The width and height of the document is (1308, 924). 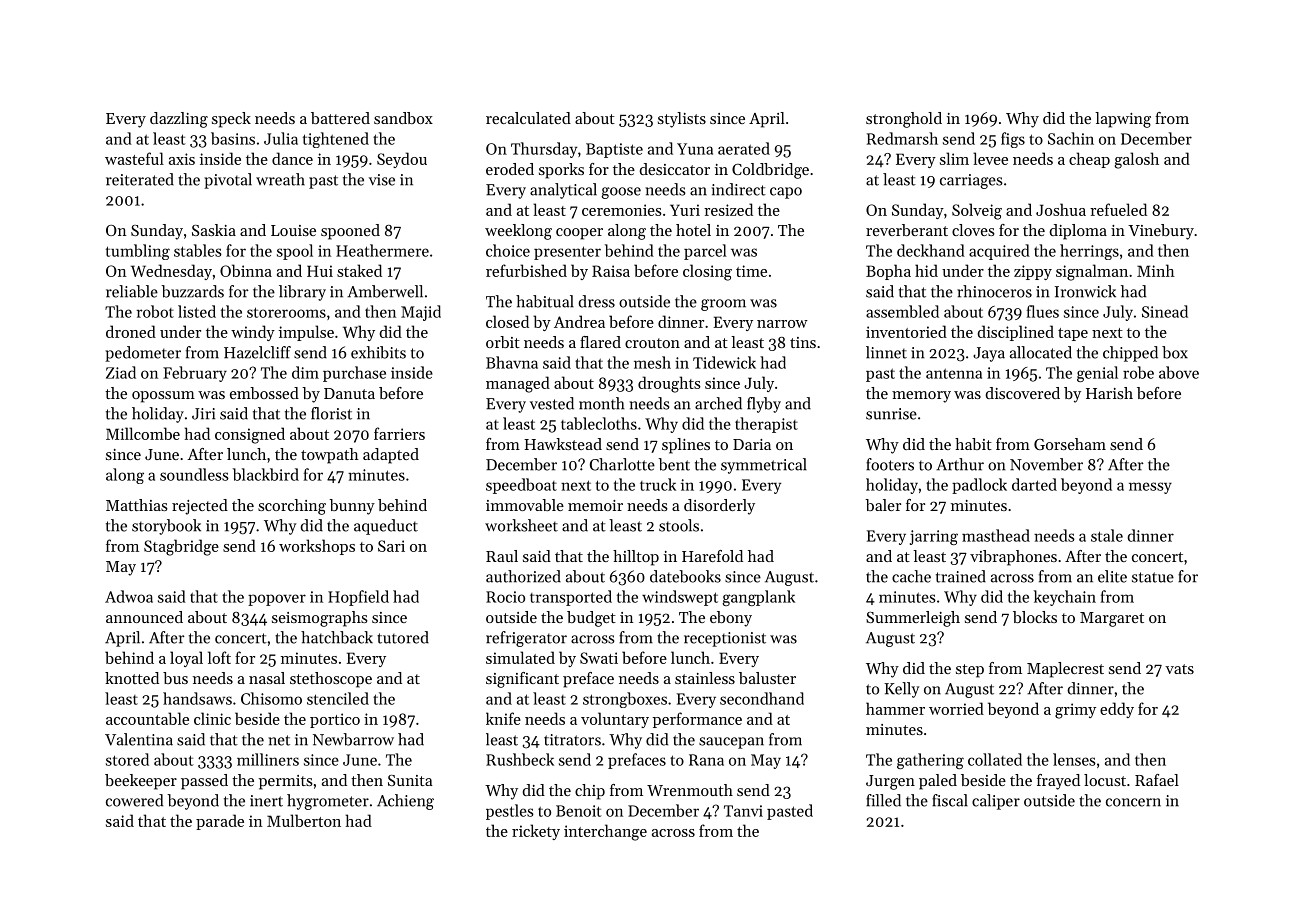 What do you see at coordinates (304, 820) in the document?
I see `Mulberton` at bounding box center [304, 820].
